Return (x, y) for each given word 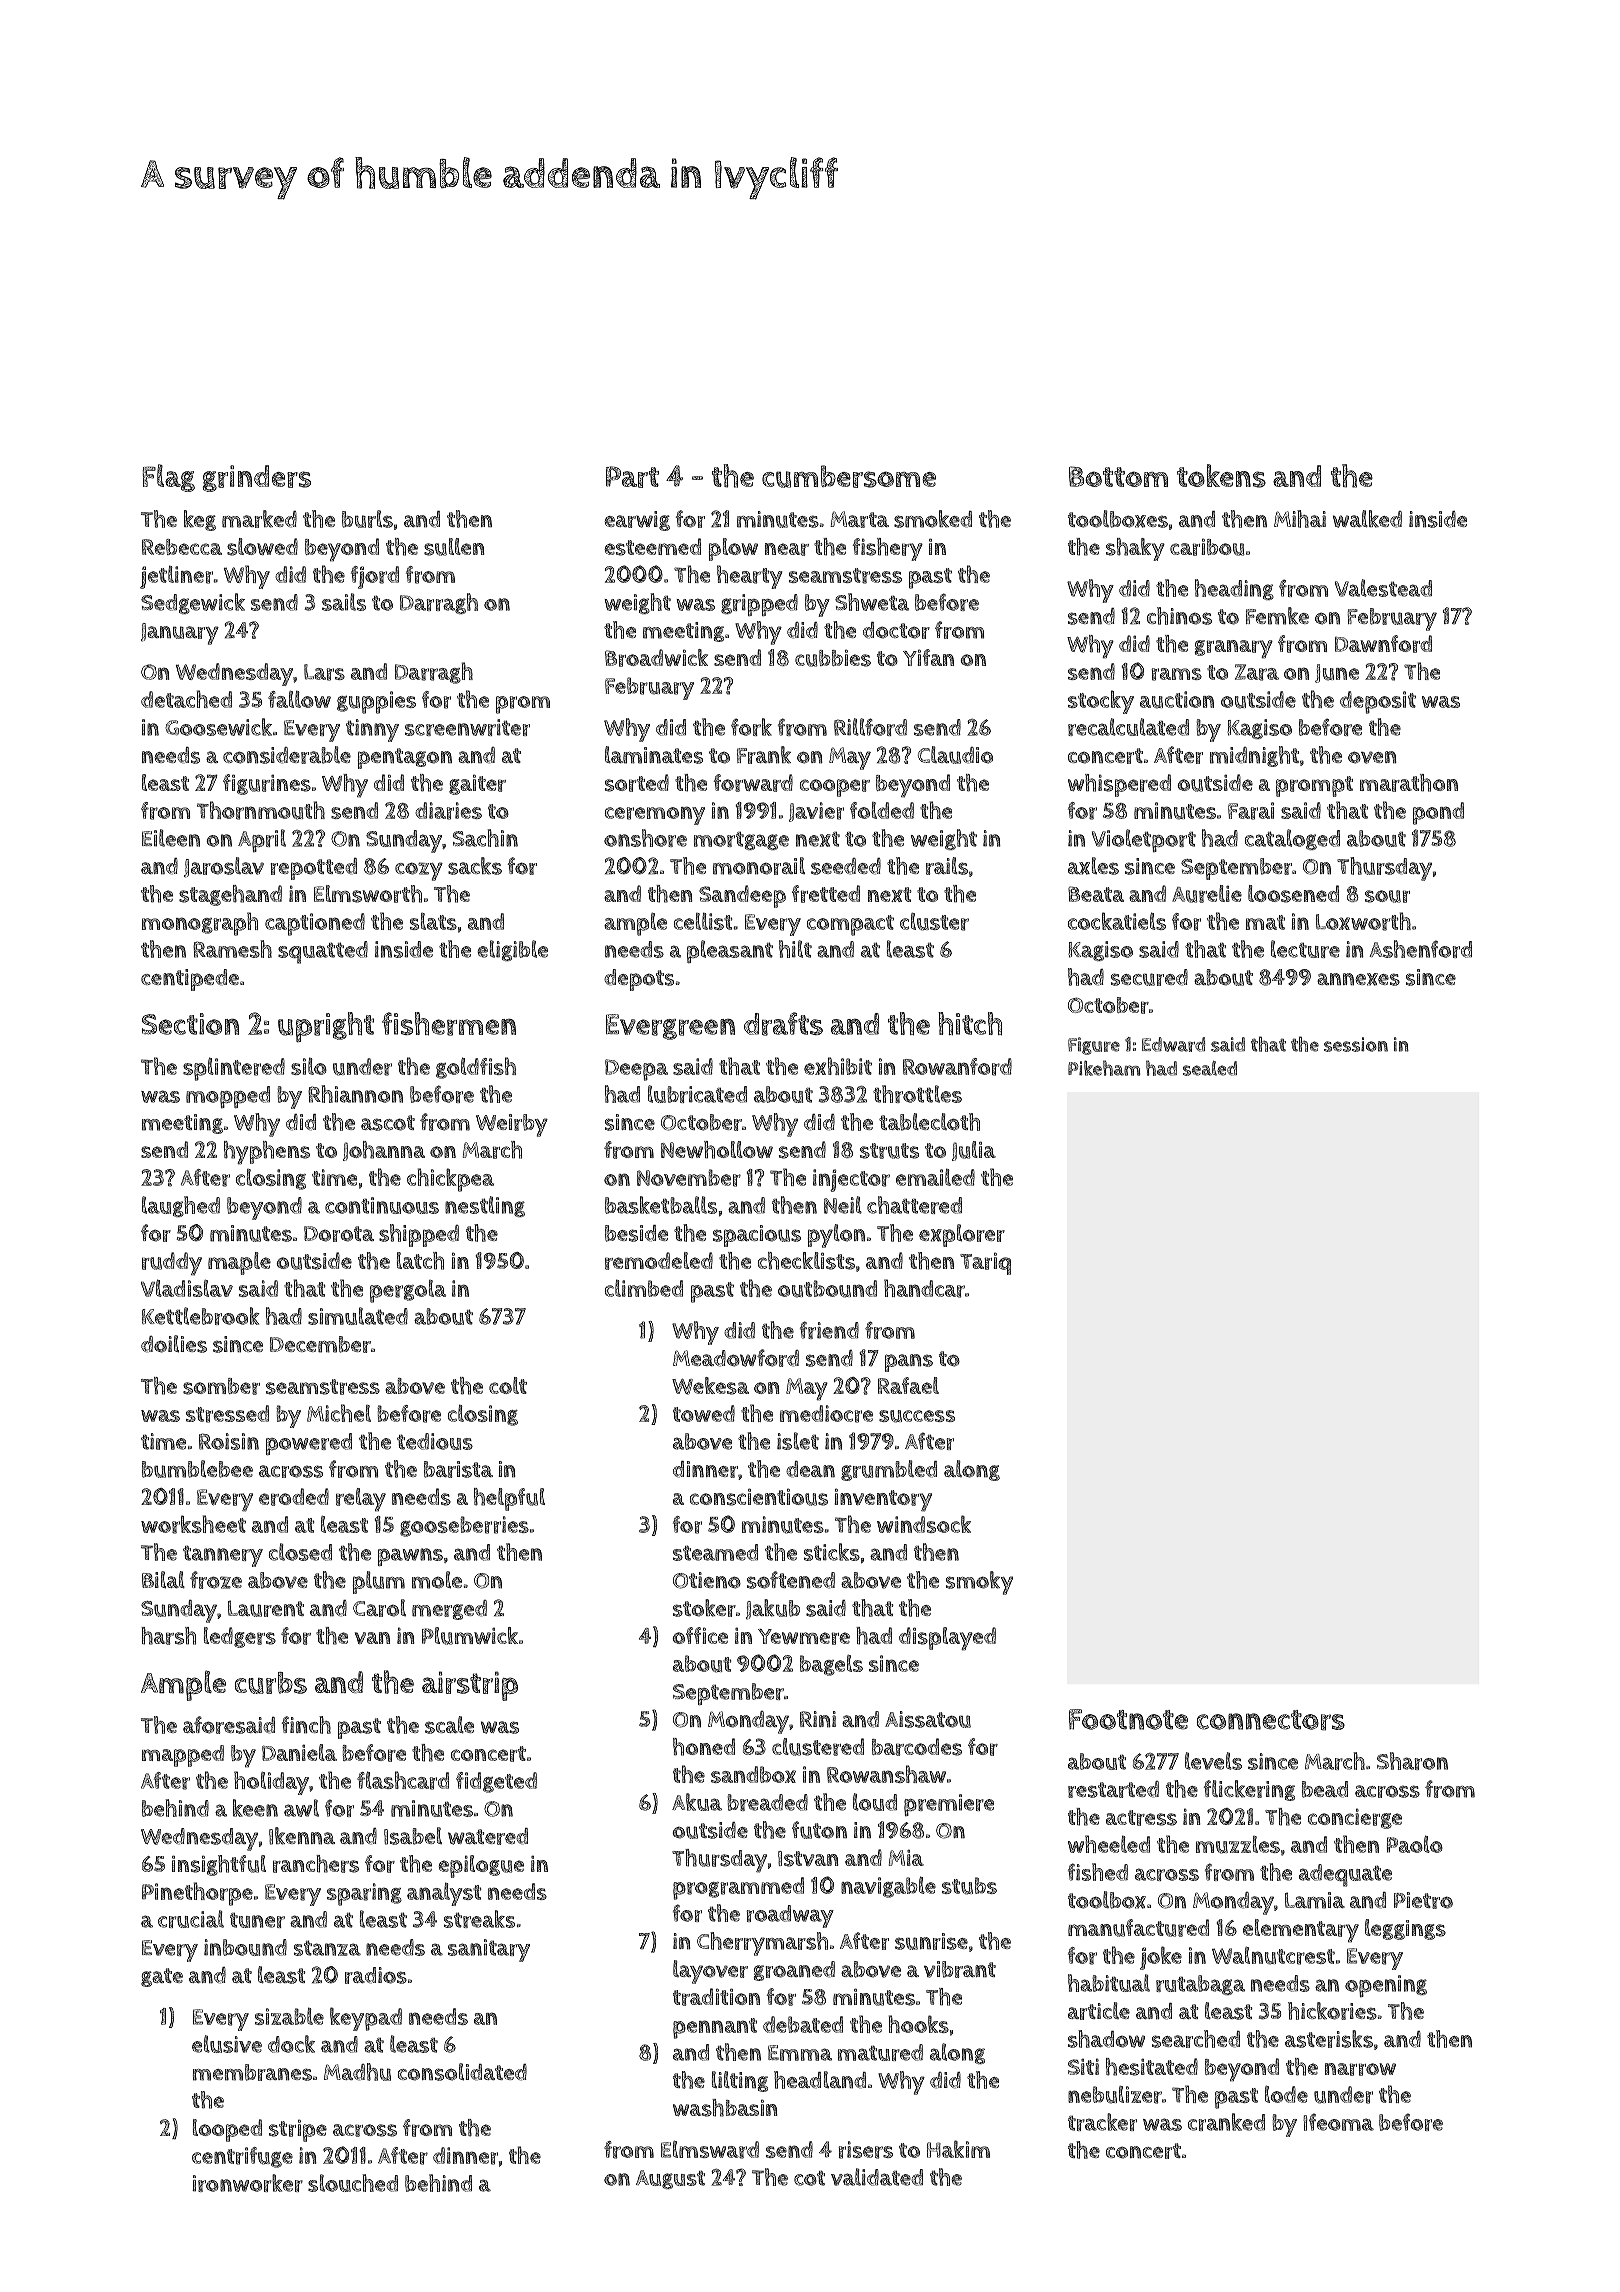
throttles (917, 1094)
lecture (1305, 949)
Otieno (707, 1580)
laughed (181, 1206)
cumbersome (849, 476)
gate (162, 1977)
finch (306, 1725)
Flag (168, 478)
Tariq (985, 1263)
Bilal (163, 1580)
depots (639, 980)
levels (1213, 1761)
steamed (715, 1552)
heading (1234, 589)
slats (433, 921)
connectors (1271, 1720)
